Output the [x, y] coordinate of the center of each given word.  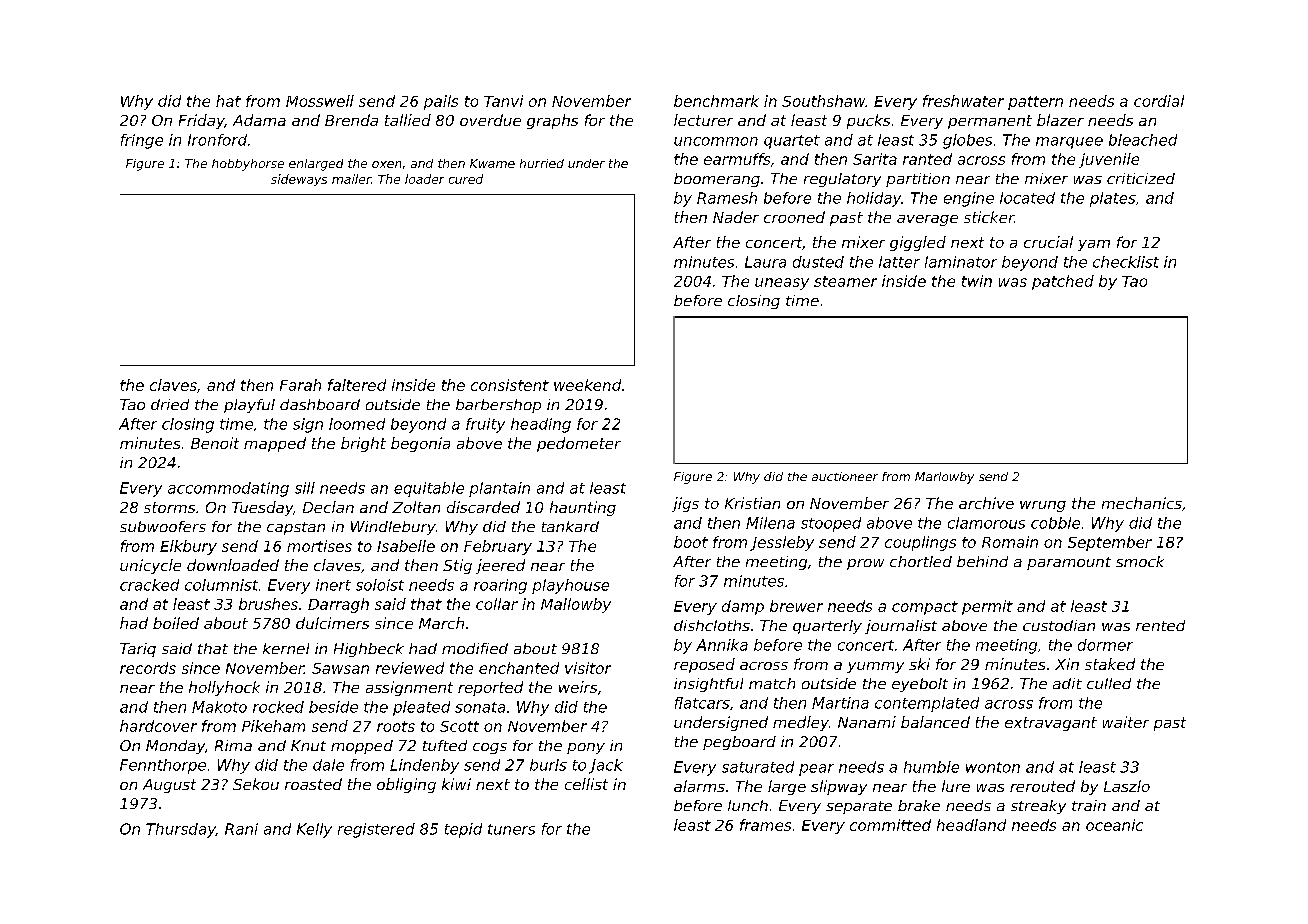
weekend [587, 385]
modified [475, 648]
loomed [357, 424]
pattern [1035, 103]
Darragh [338, 605]
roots [396, 726]
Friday [201, 121]
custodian [1059, 625]
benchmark [716, 101]
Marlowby [944, 478]
